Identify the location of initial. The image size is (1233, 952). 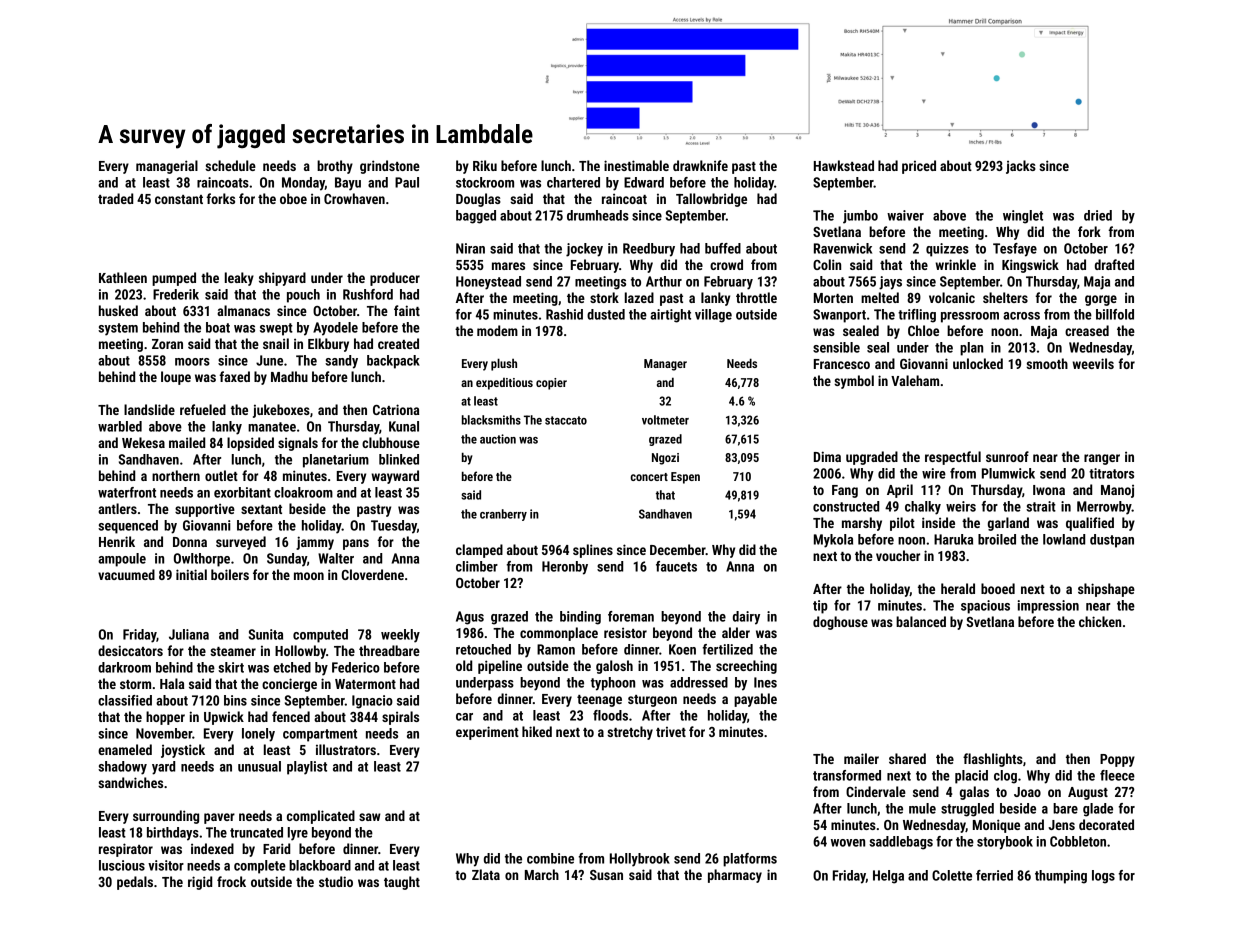
(191, 574).
